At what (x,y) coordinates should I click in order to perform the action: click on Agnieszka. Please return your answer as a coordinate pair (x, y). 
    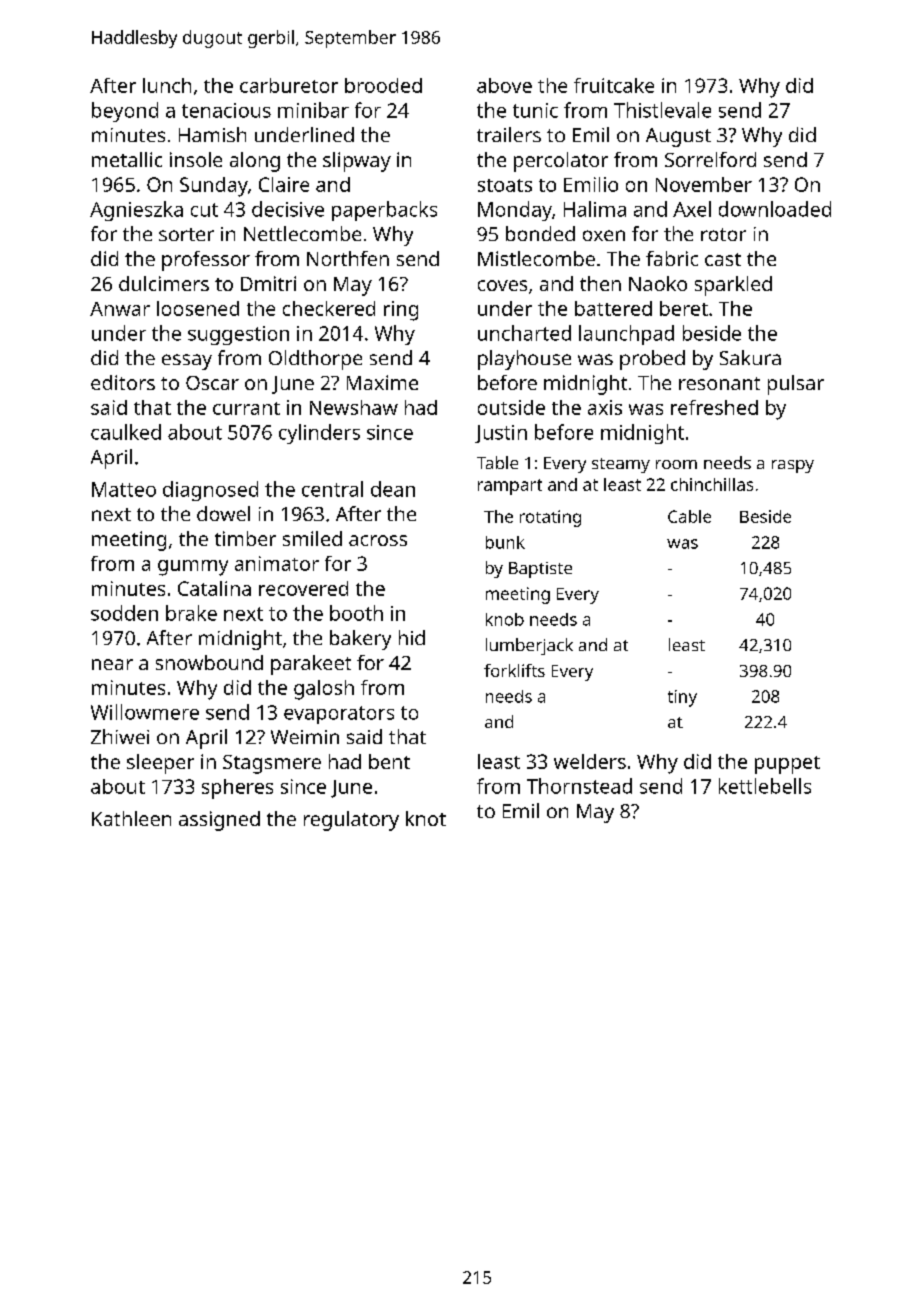
    Looking at the image, I should click on (136, 211).
